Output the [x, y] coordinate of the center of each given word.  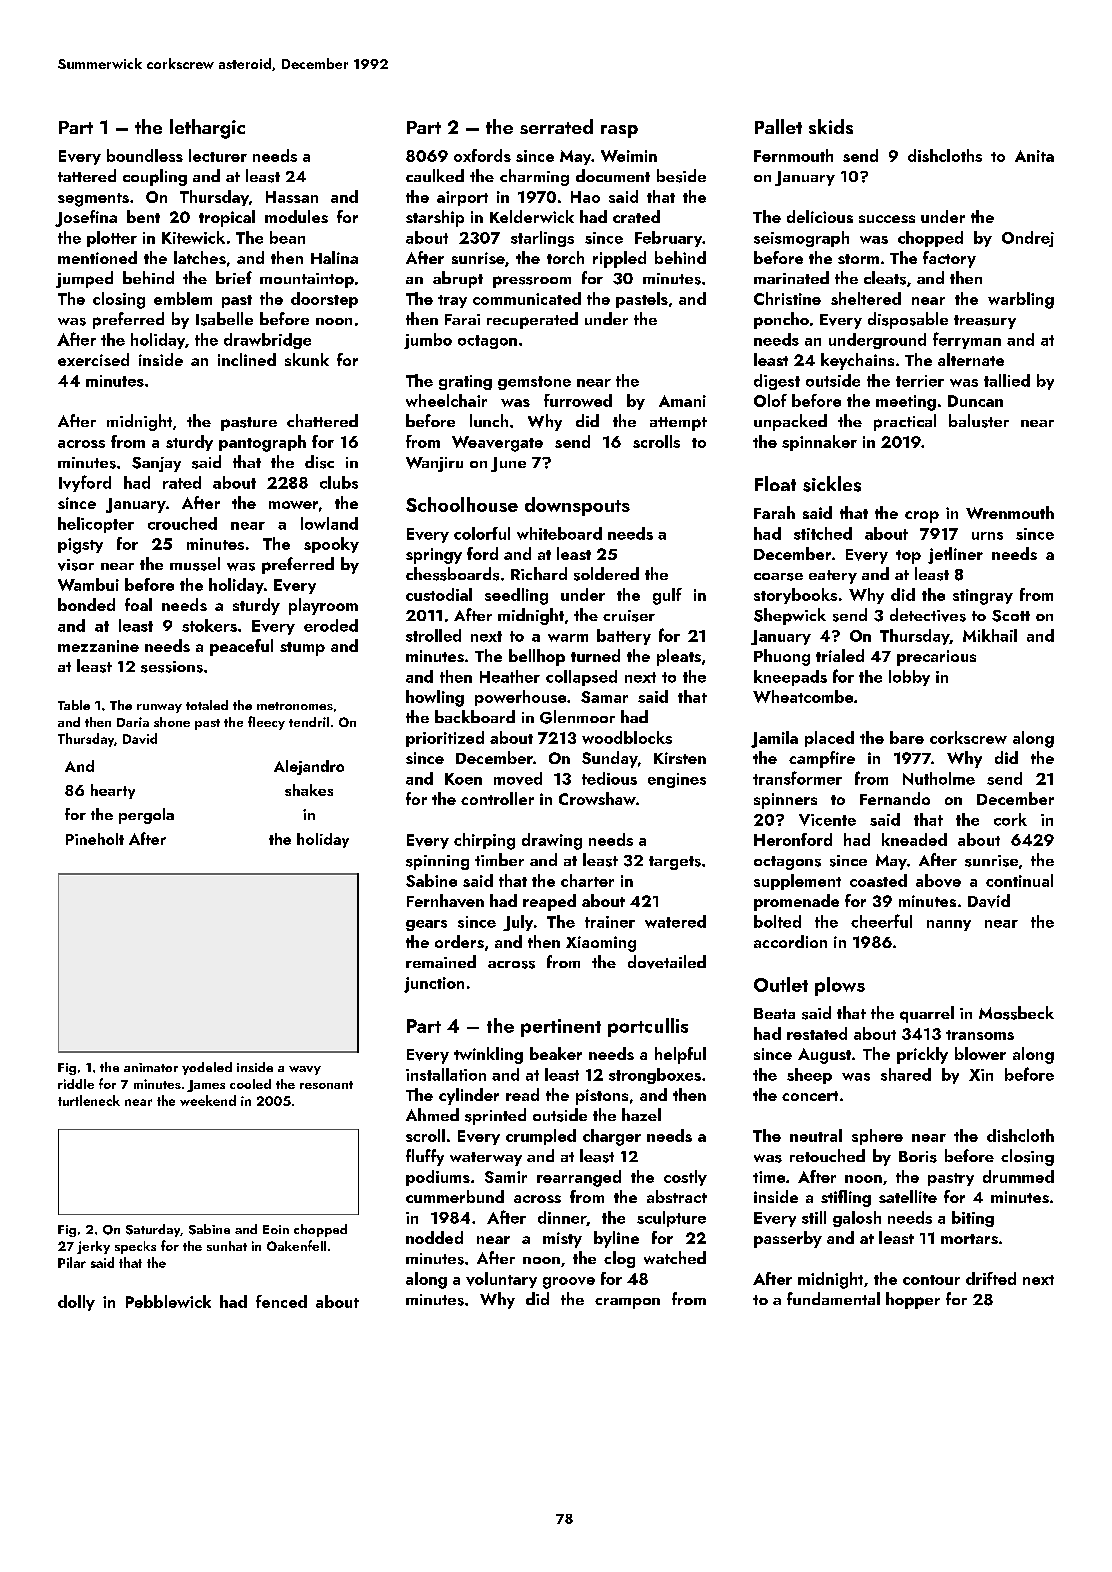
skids [831, 126]
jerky [93, 1247]
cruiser [629, 616]
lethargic [207, 129]
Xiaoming [601, 944]
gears [426, 925]
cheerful [881, 921]
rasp [619, 131]
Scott [1011, 616]
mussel [195, 564]
